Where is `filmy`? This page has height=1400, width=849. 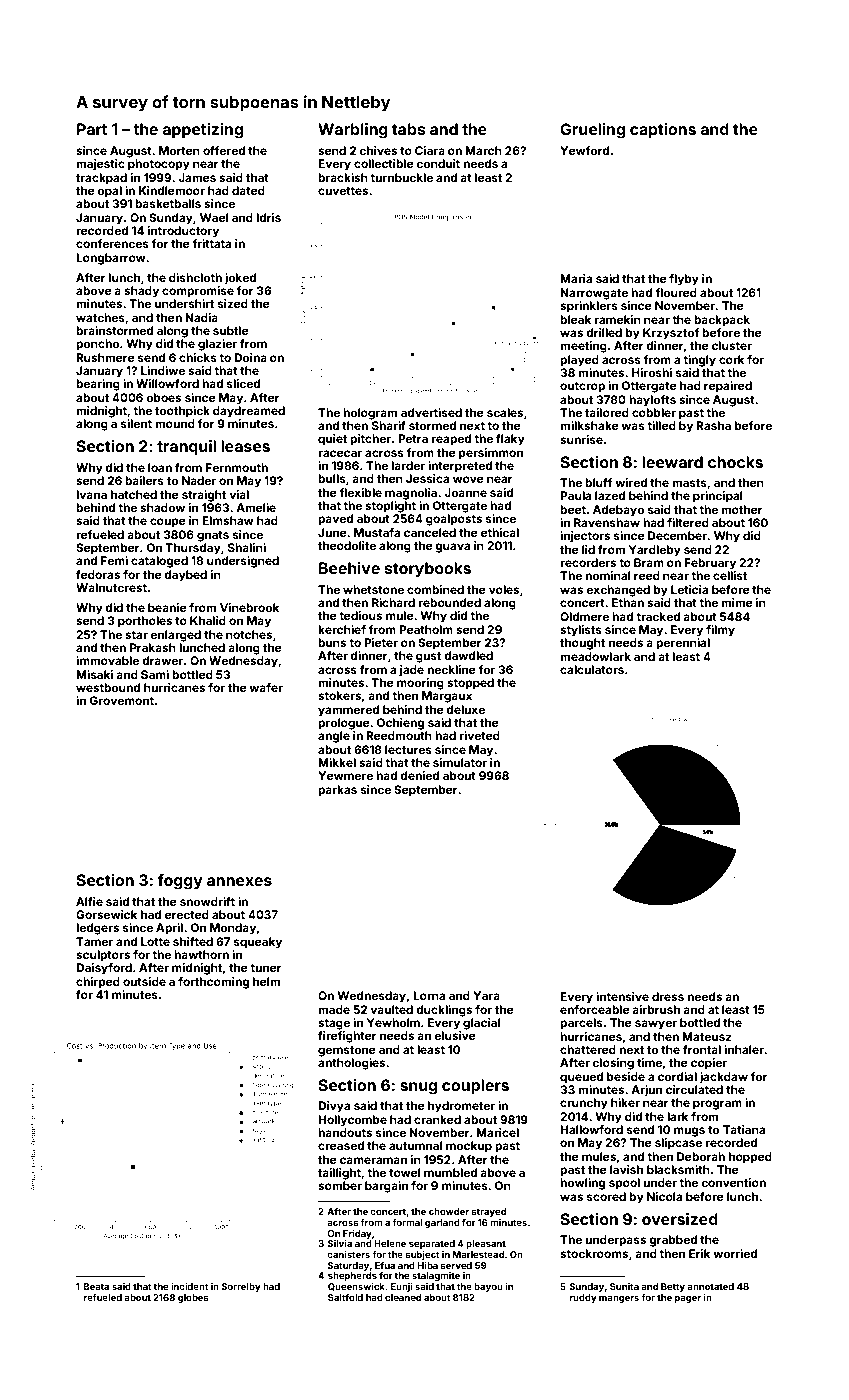 filmy is located at coordinates (720, 631).
